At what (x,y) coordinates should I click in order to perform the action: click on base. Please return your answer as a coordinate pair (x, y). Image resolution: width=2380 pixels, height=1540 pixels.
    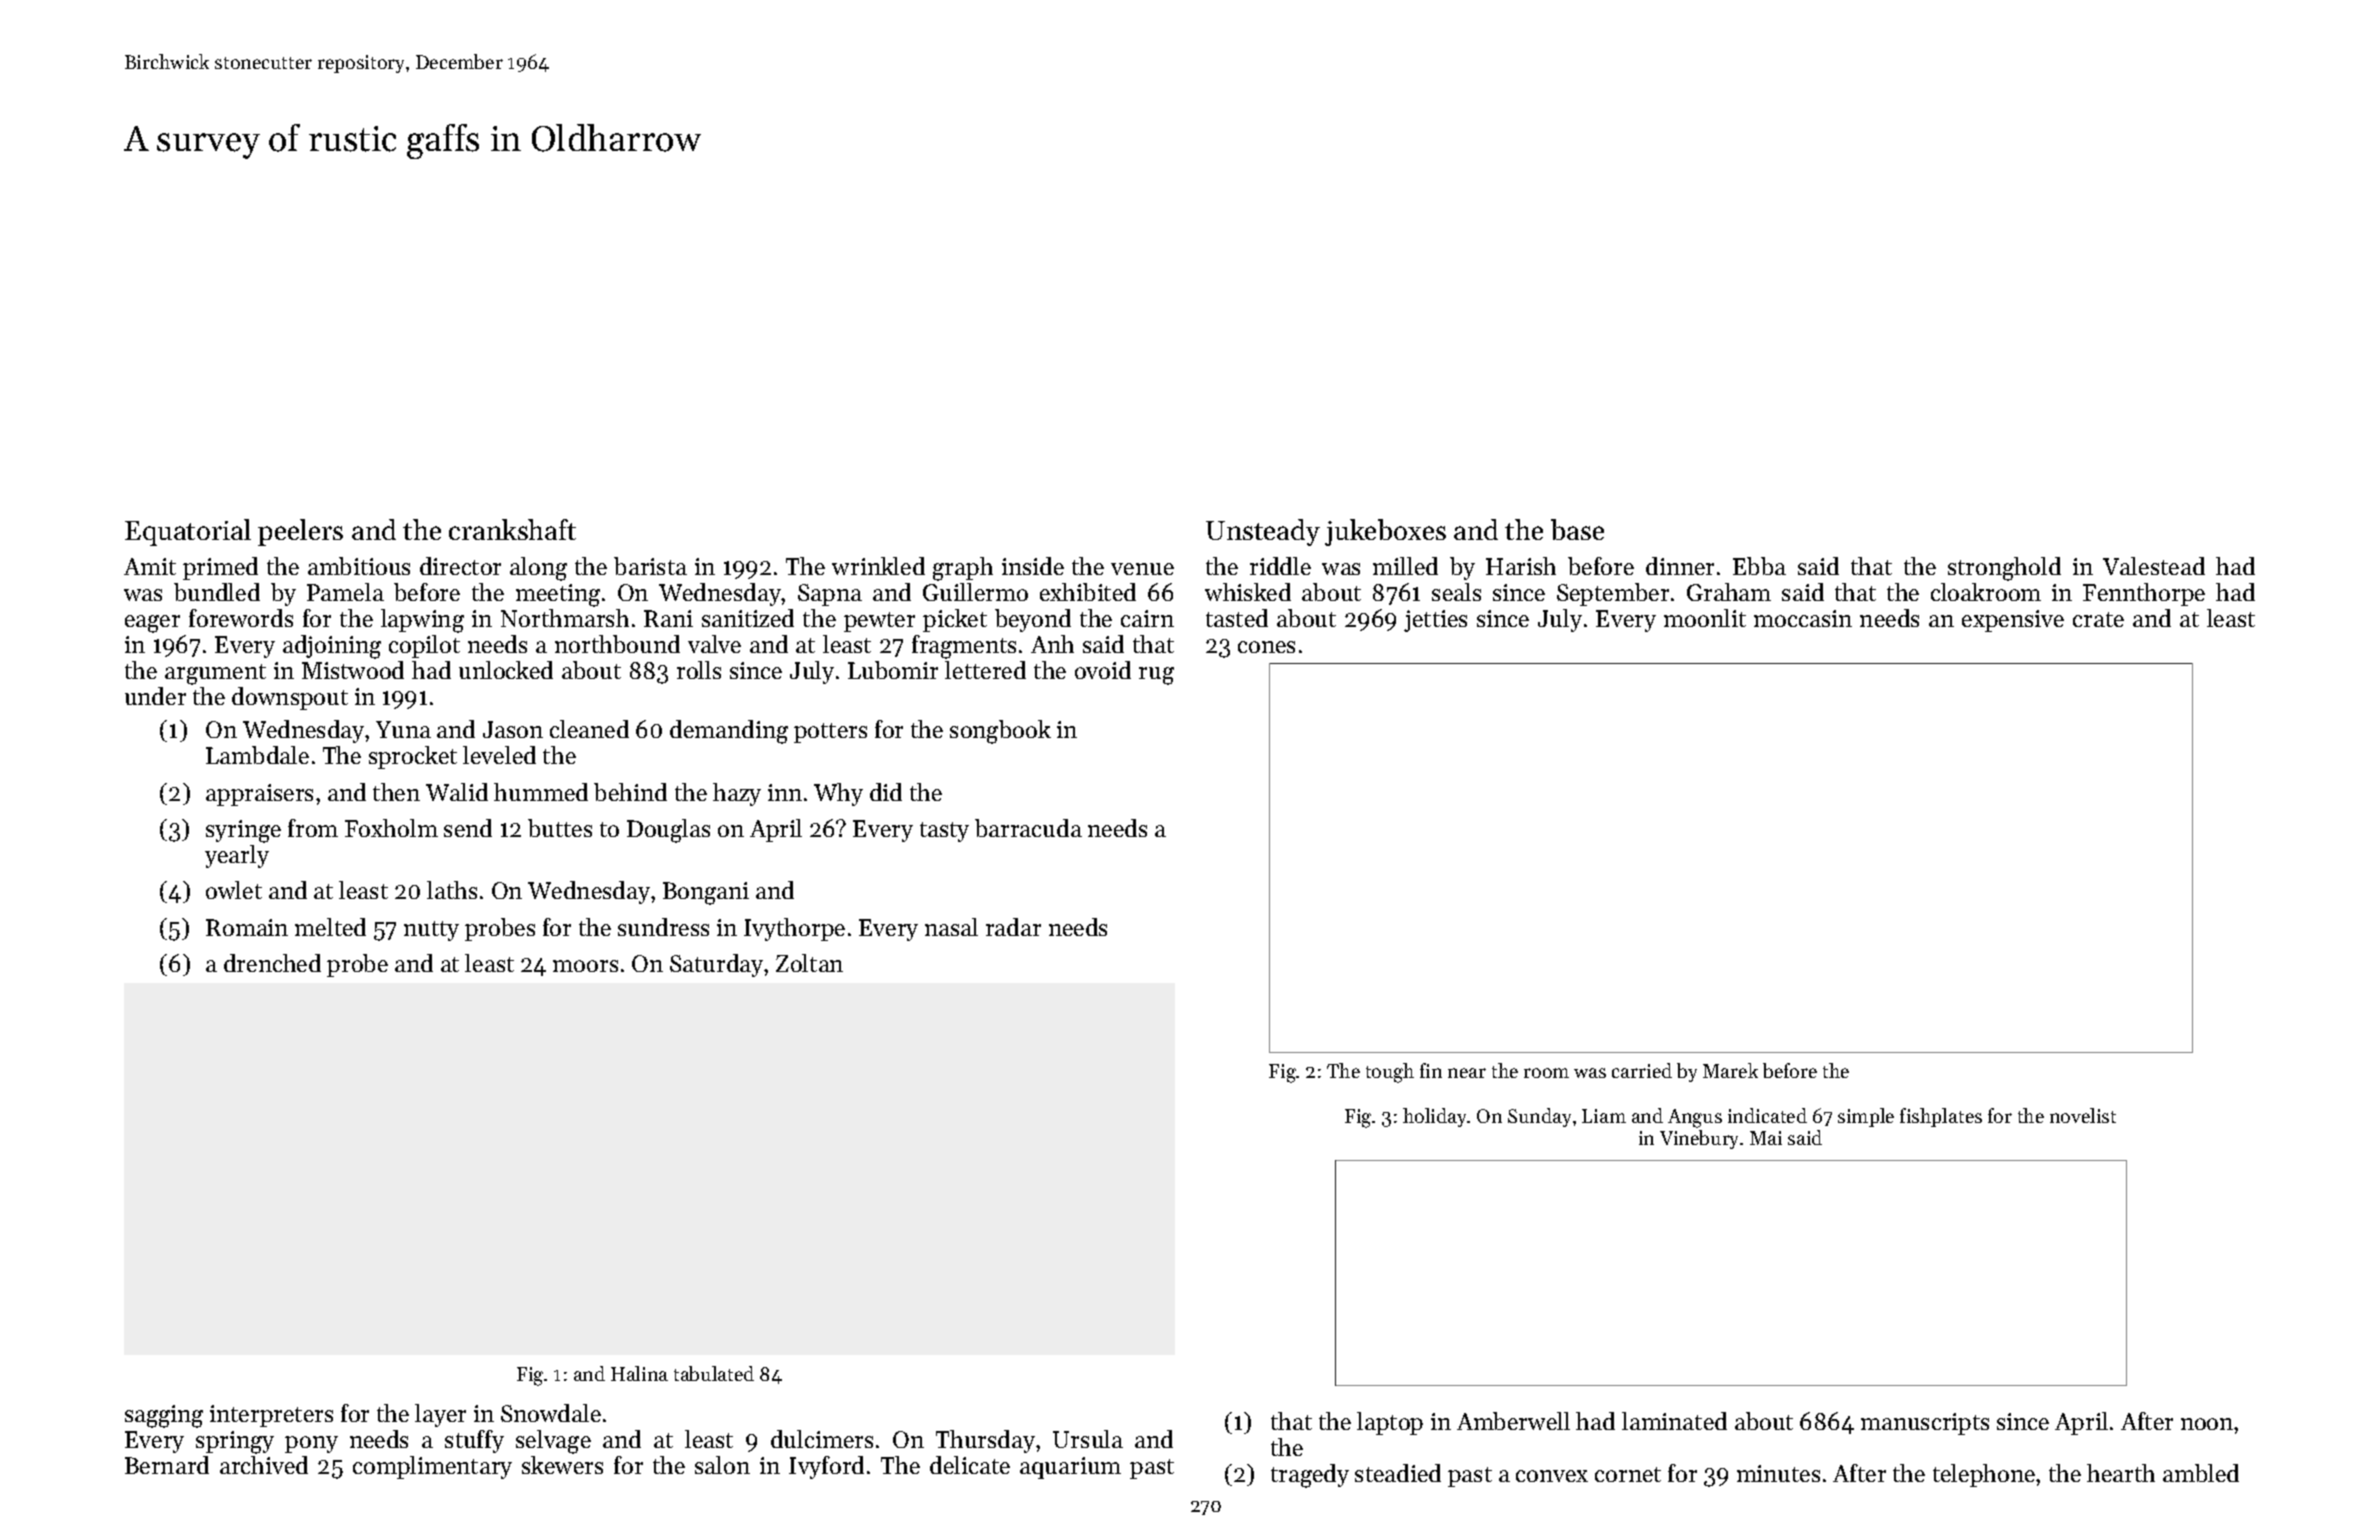
    Looking at the image, I should click on (1577, 529).
